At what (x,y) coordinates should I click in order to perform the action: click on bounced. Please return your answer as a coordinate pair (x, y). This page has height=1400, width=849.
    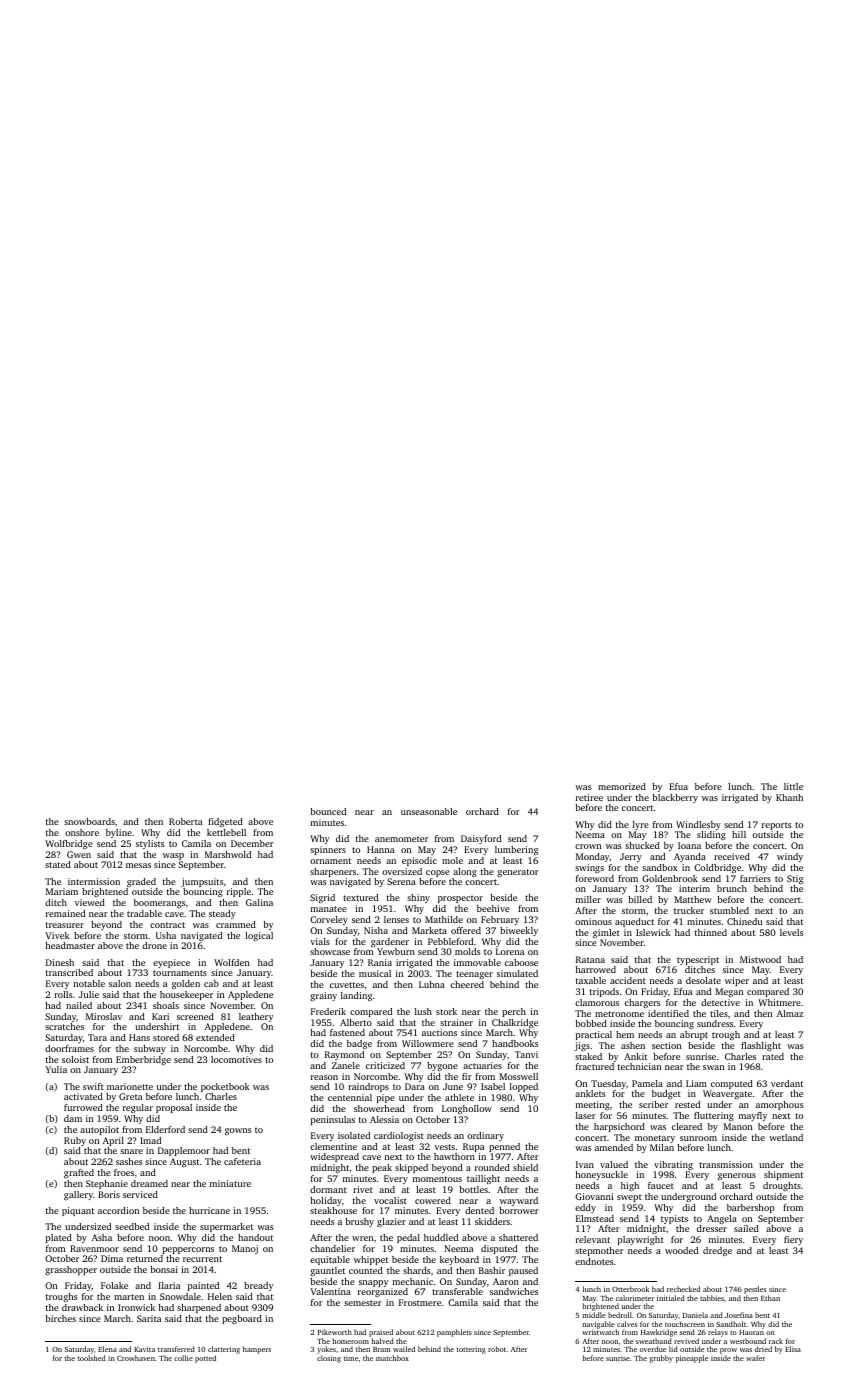
    Looking at the image, I should click on (328, 811).
